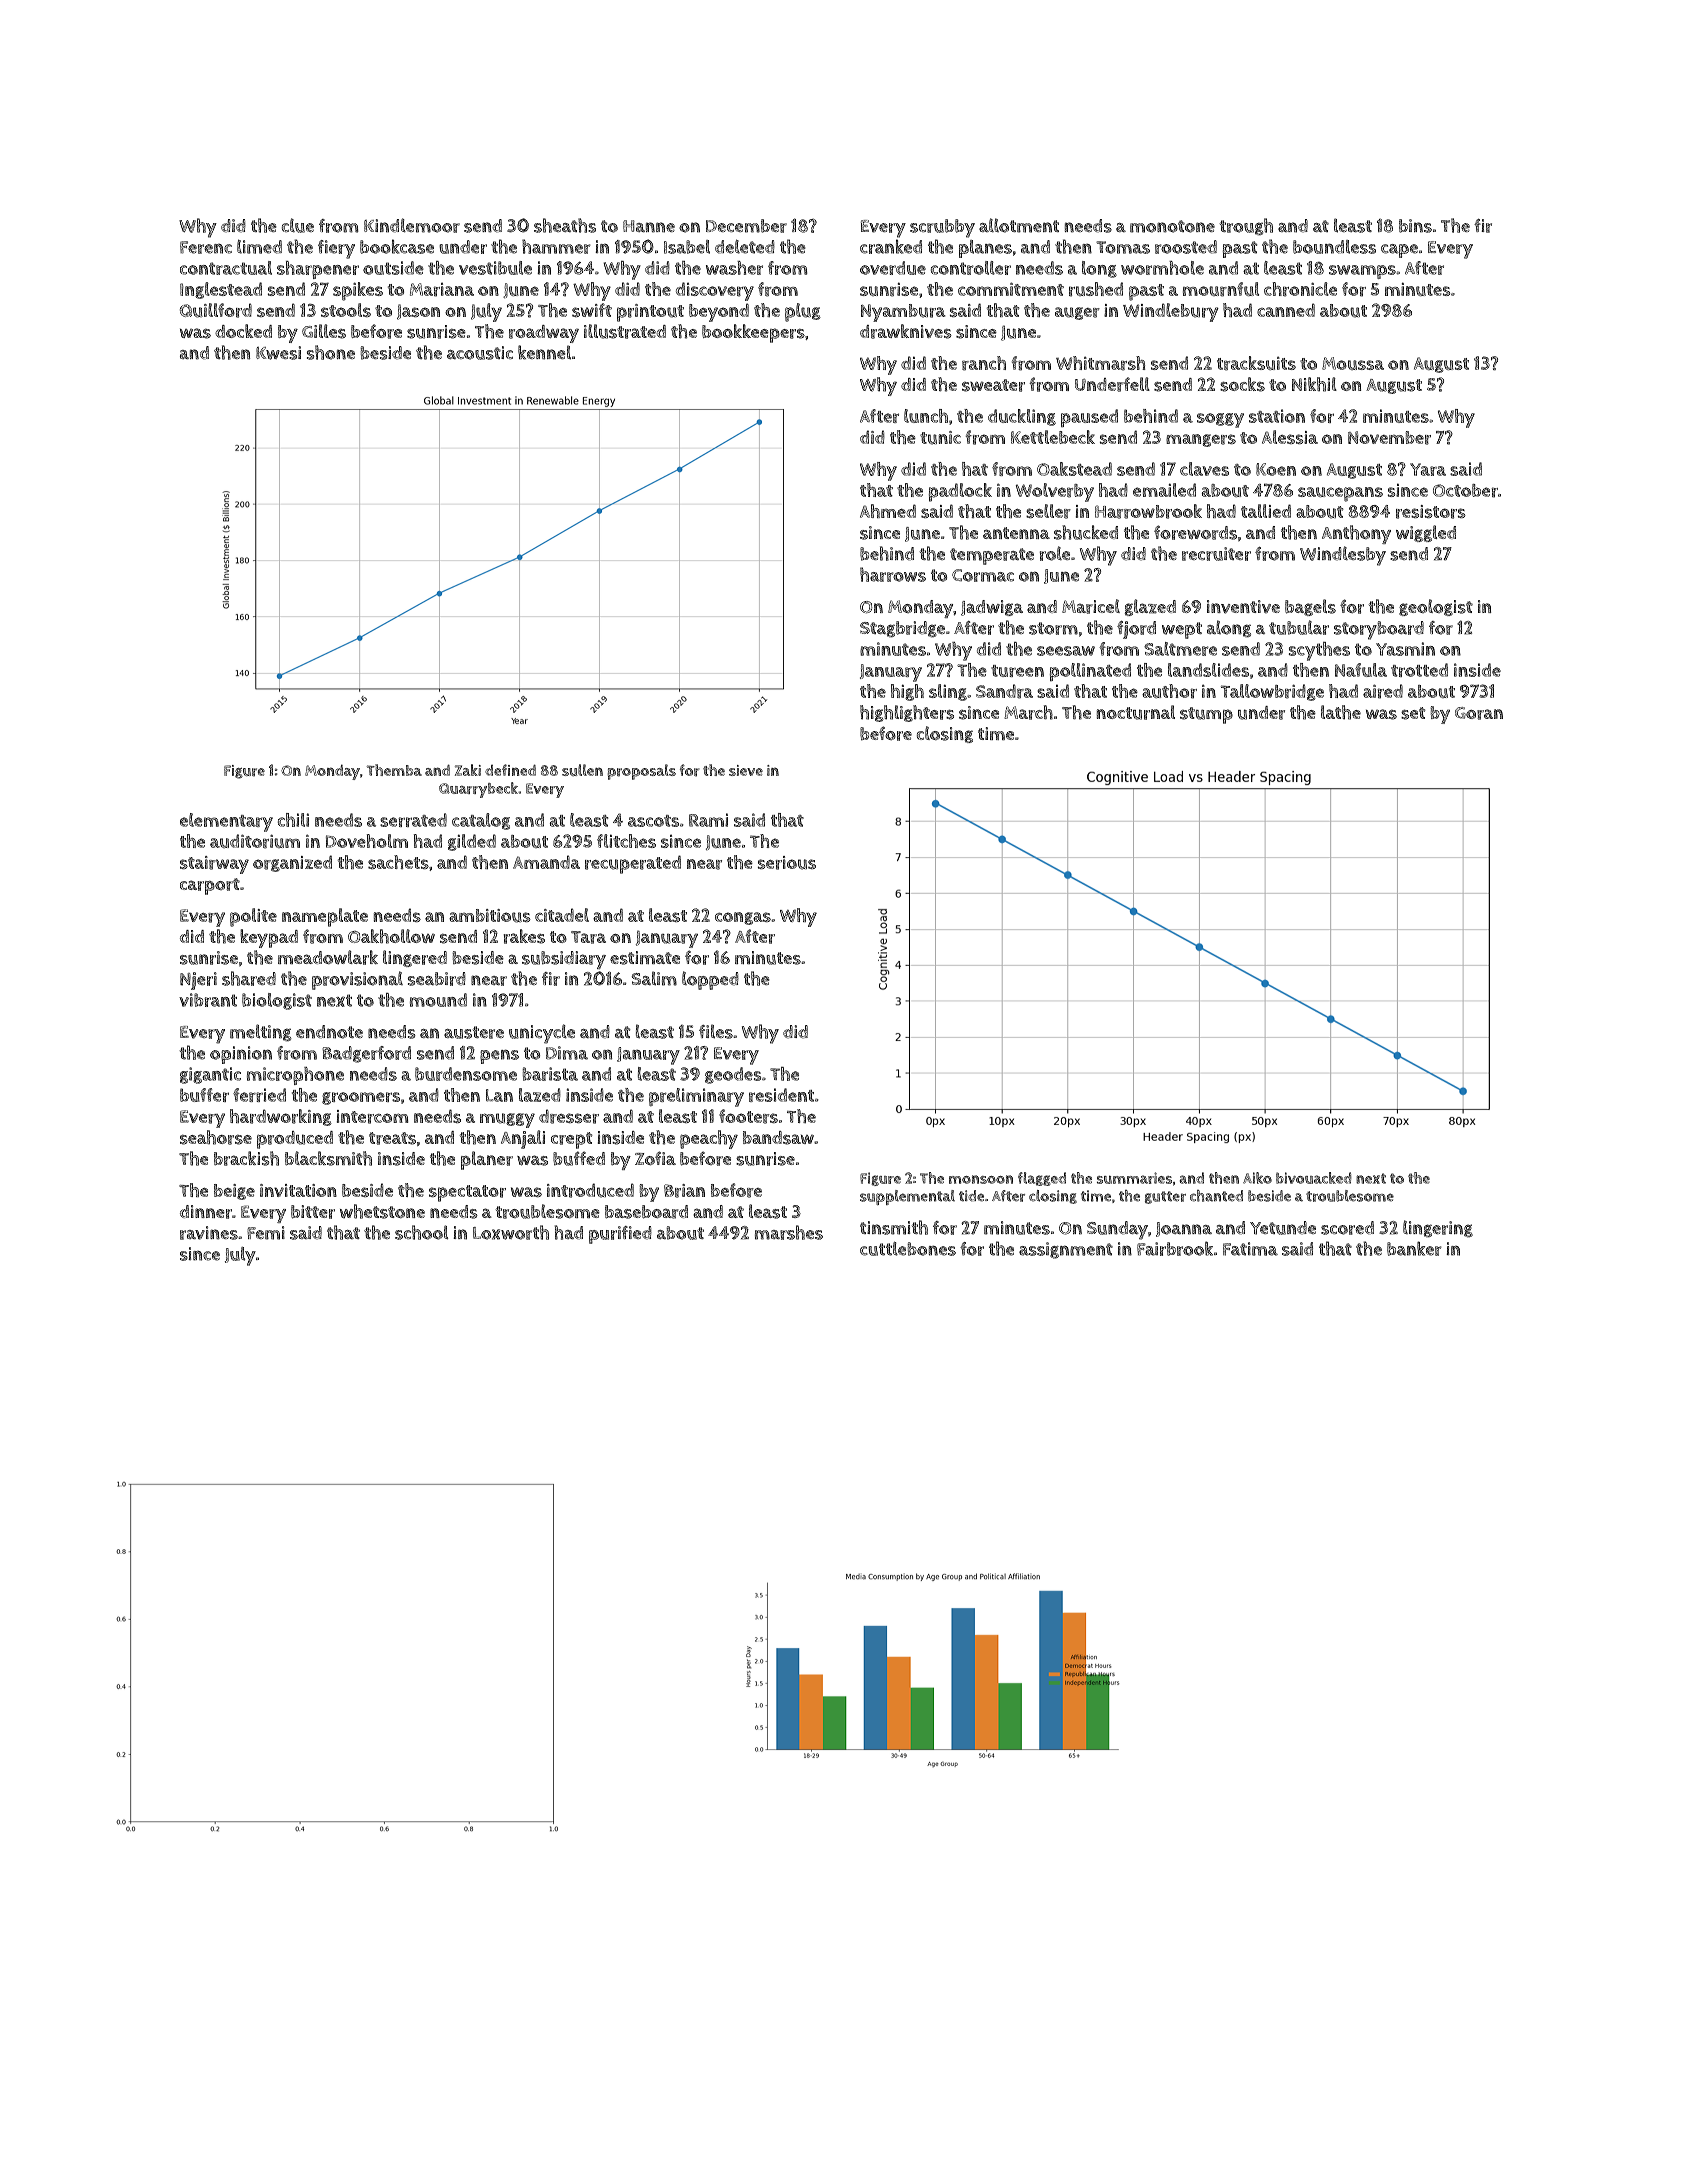 Image resolution: width=1683 pixels, height=2178 pixels. Describe the element at coordinates (1314, 1178) in the image. I see `bivouacked` at that location.
